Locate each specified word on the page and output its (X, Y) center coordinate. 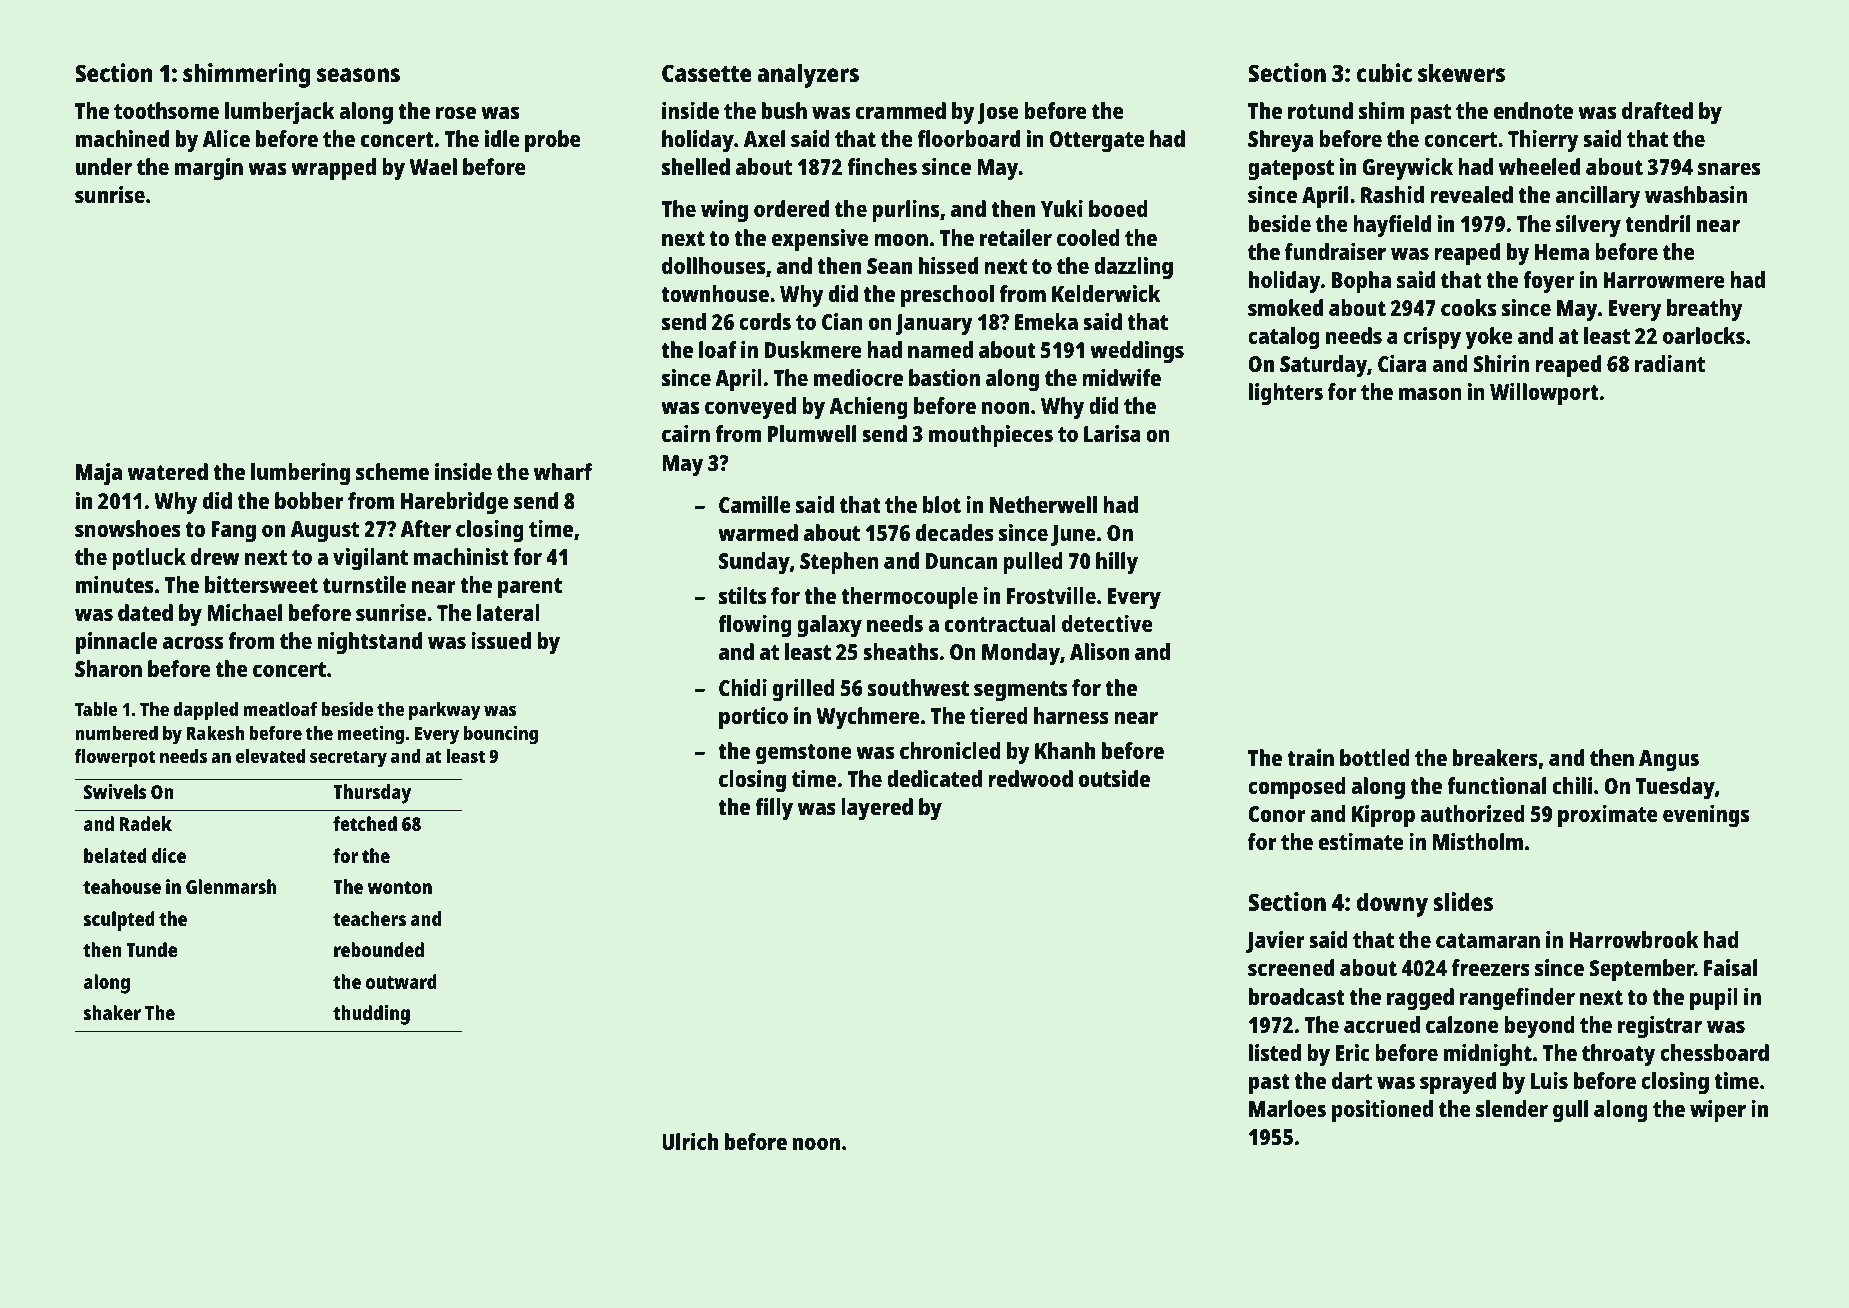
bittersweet (261, 584)
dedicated (934, 778)
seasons (358, 75)
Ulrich (690, 1141)
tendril (1657, 223)
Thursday (372, 794)
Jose (998, 113)
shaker (112, 1012)
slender (1512, 1108)
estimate (1361, 841)
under (104, 166)
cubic (1384, 72)
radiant (1670, 363)
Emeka (1046, 321)
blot (942, 504)
